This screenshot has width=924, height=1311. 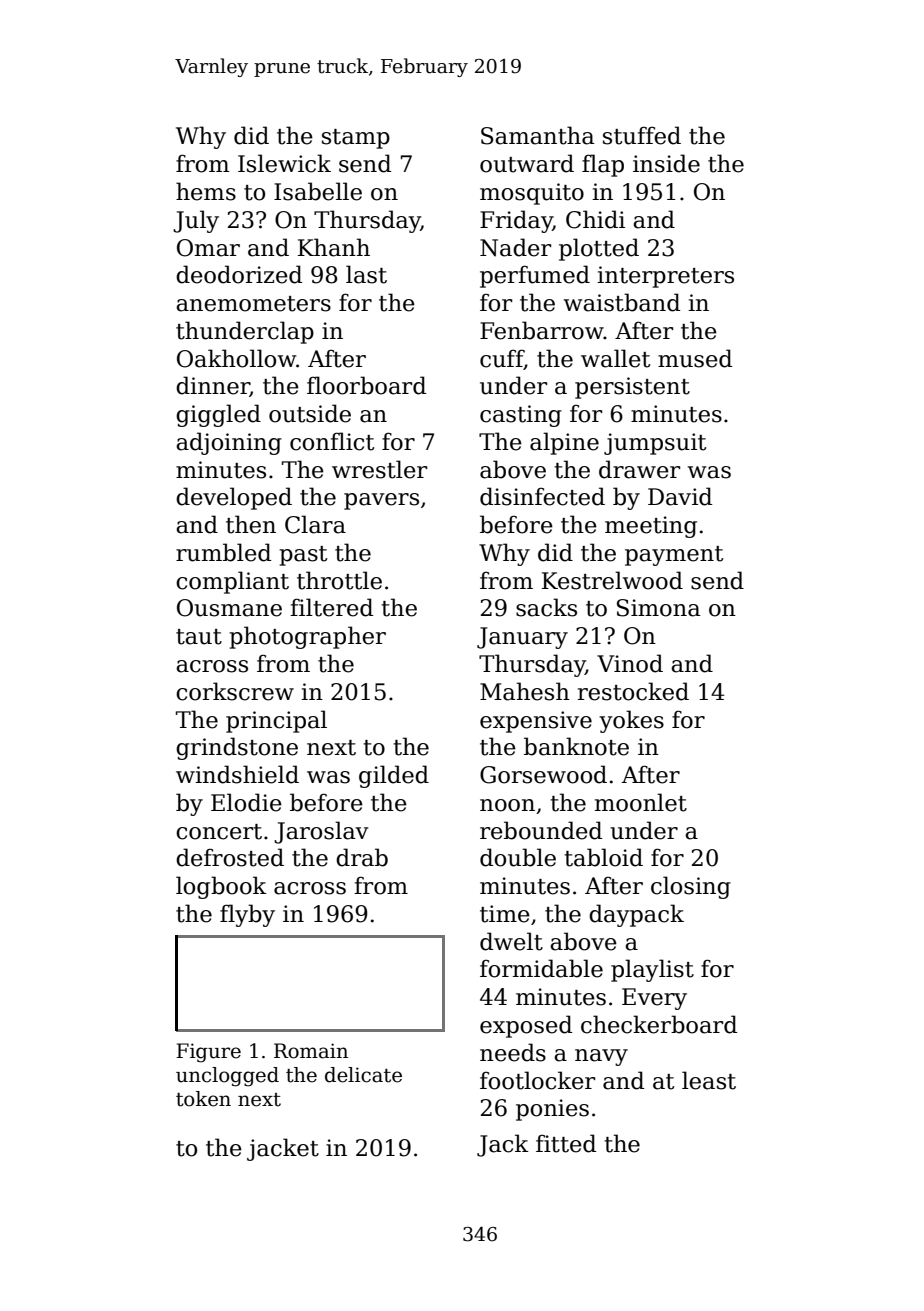 What do you see at coordinates (541, 830) in the screenshot?
I see `rebounded` at bounding box center [541, 830].
